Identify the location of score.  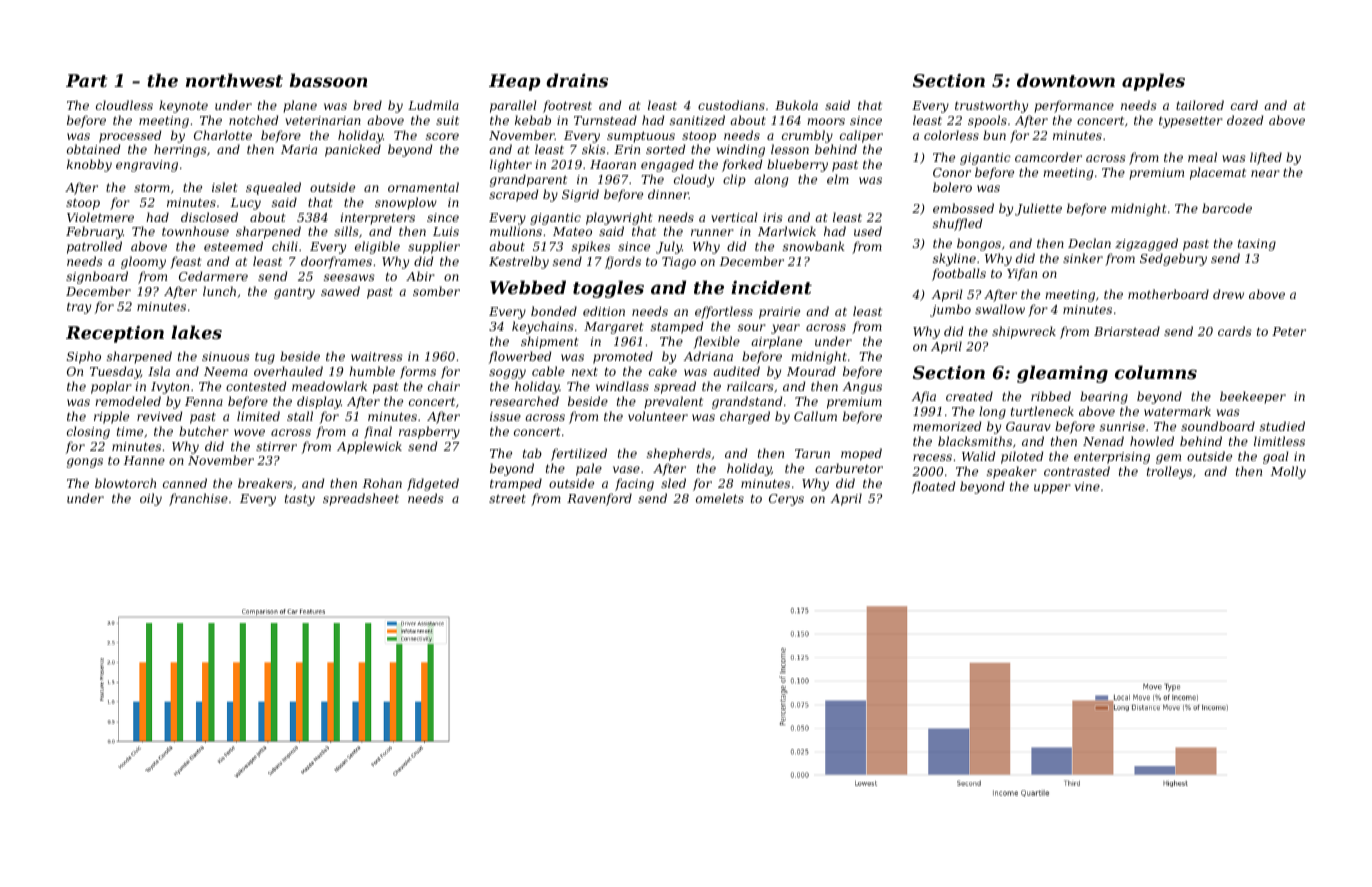
(442, 136).
